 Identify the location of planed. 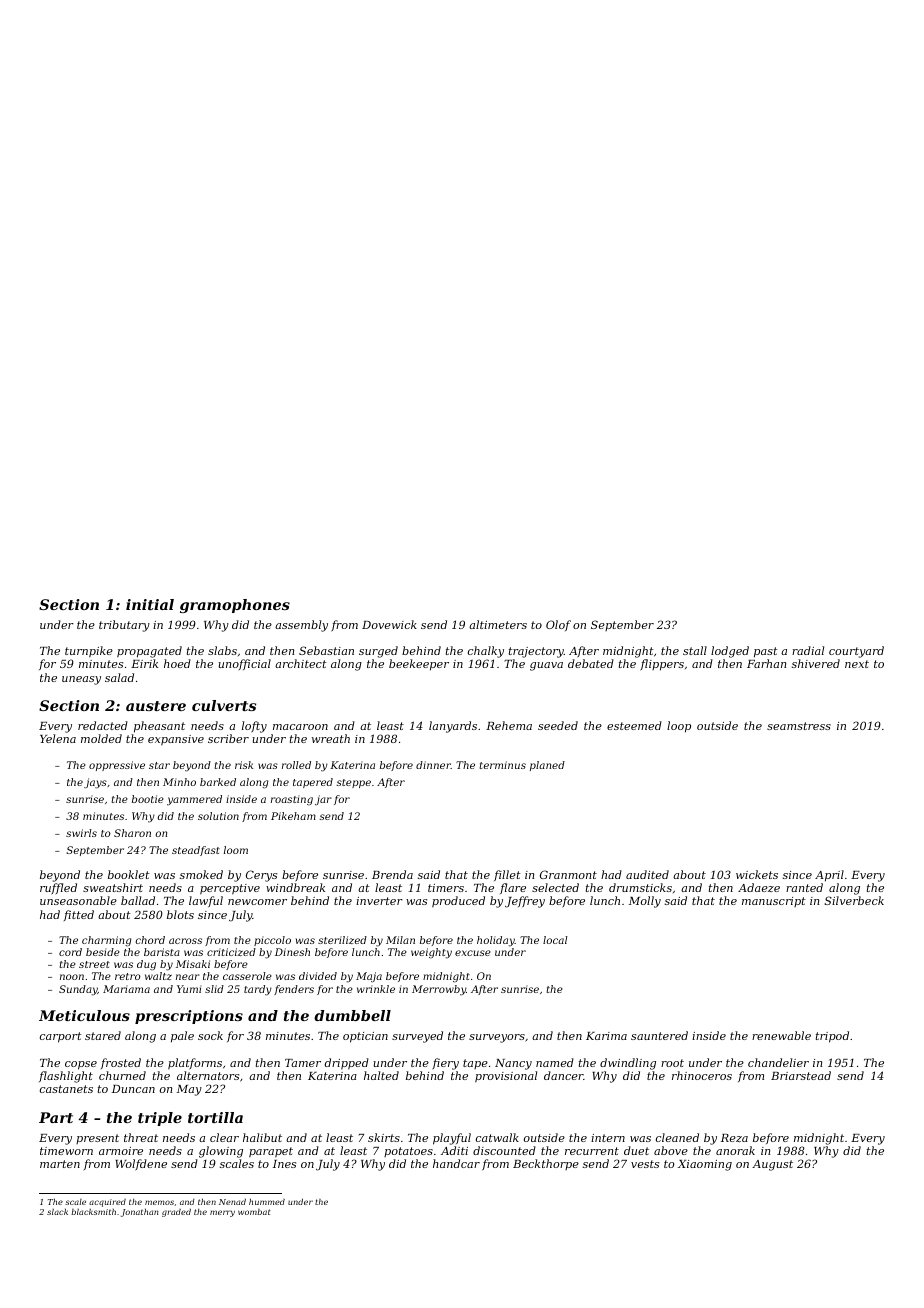
(547, 766).
